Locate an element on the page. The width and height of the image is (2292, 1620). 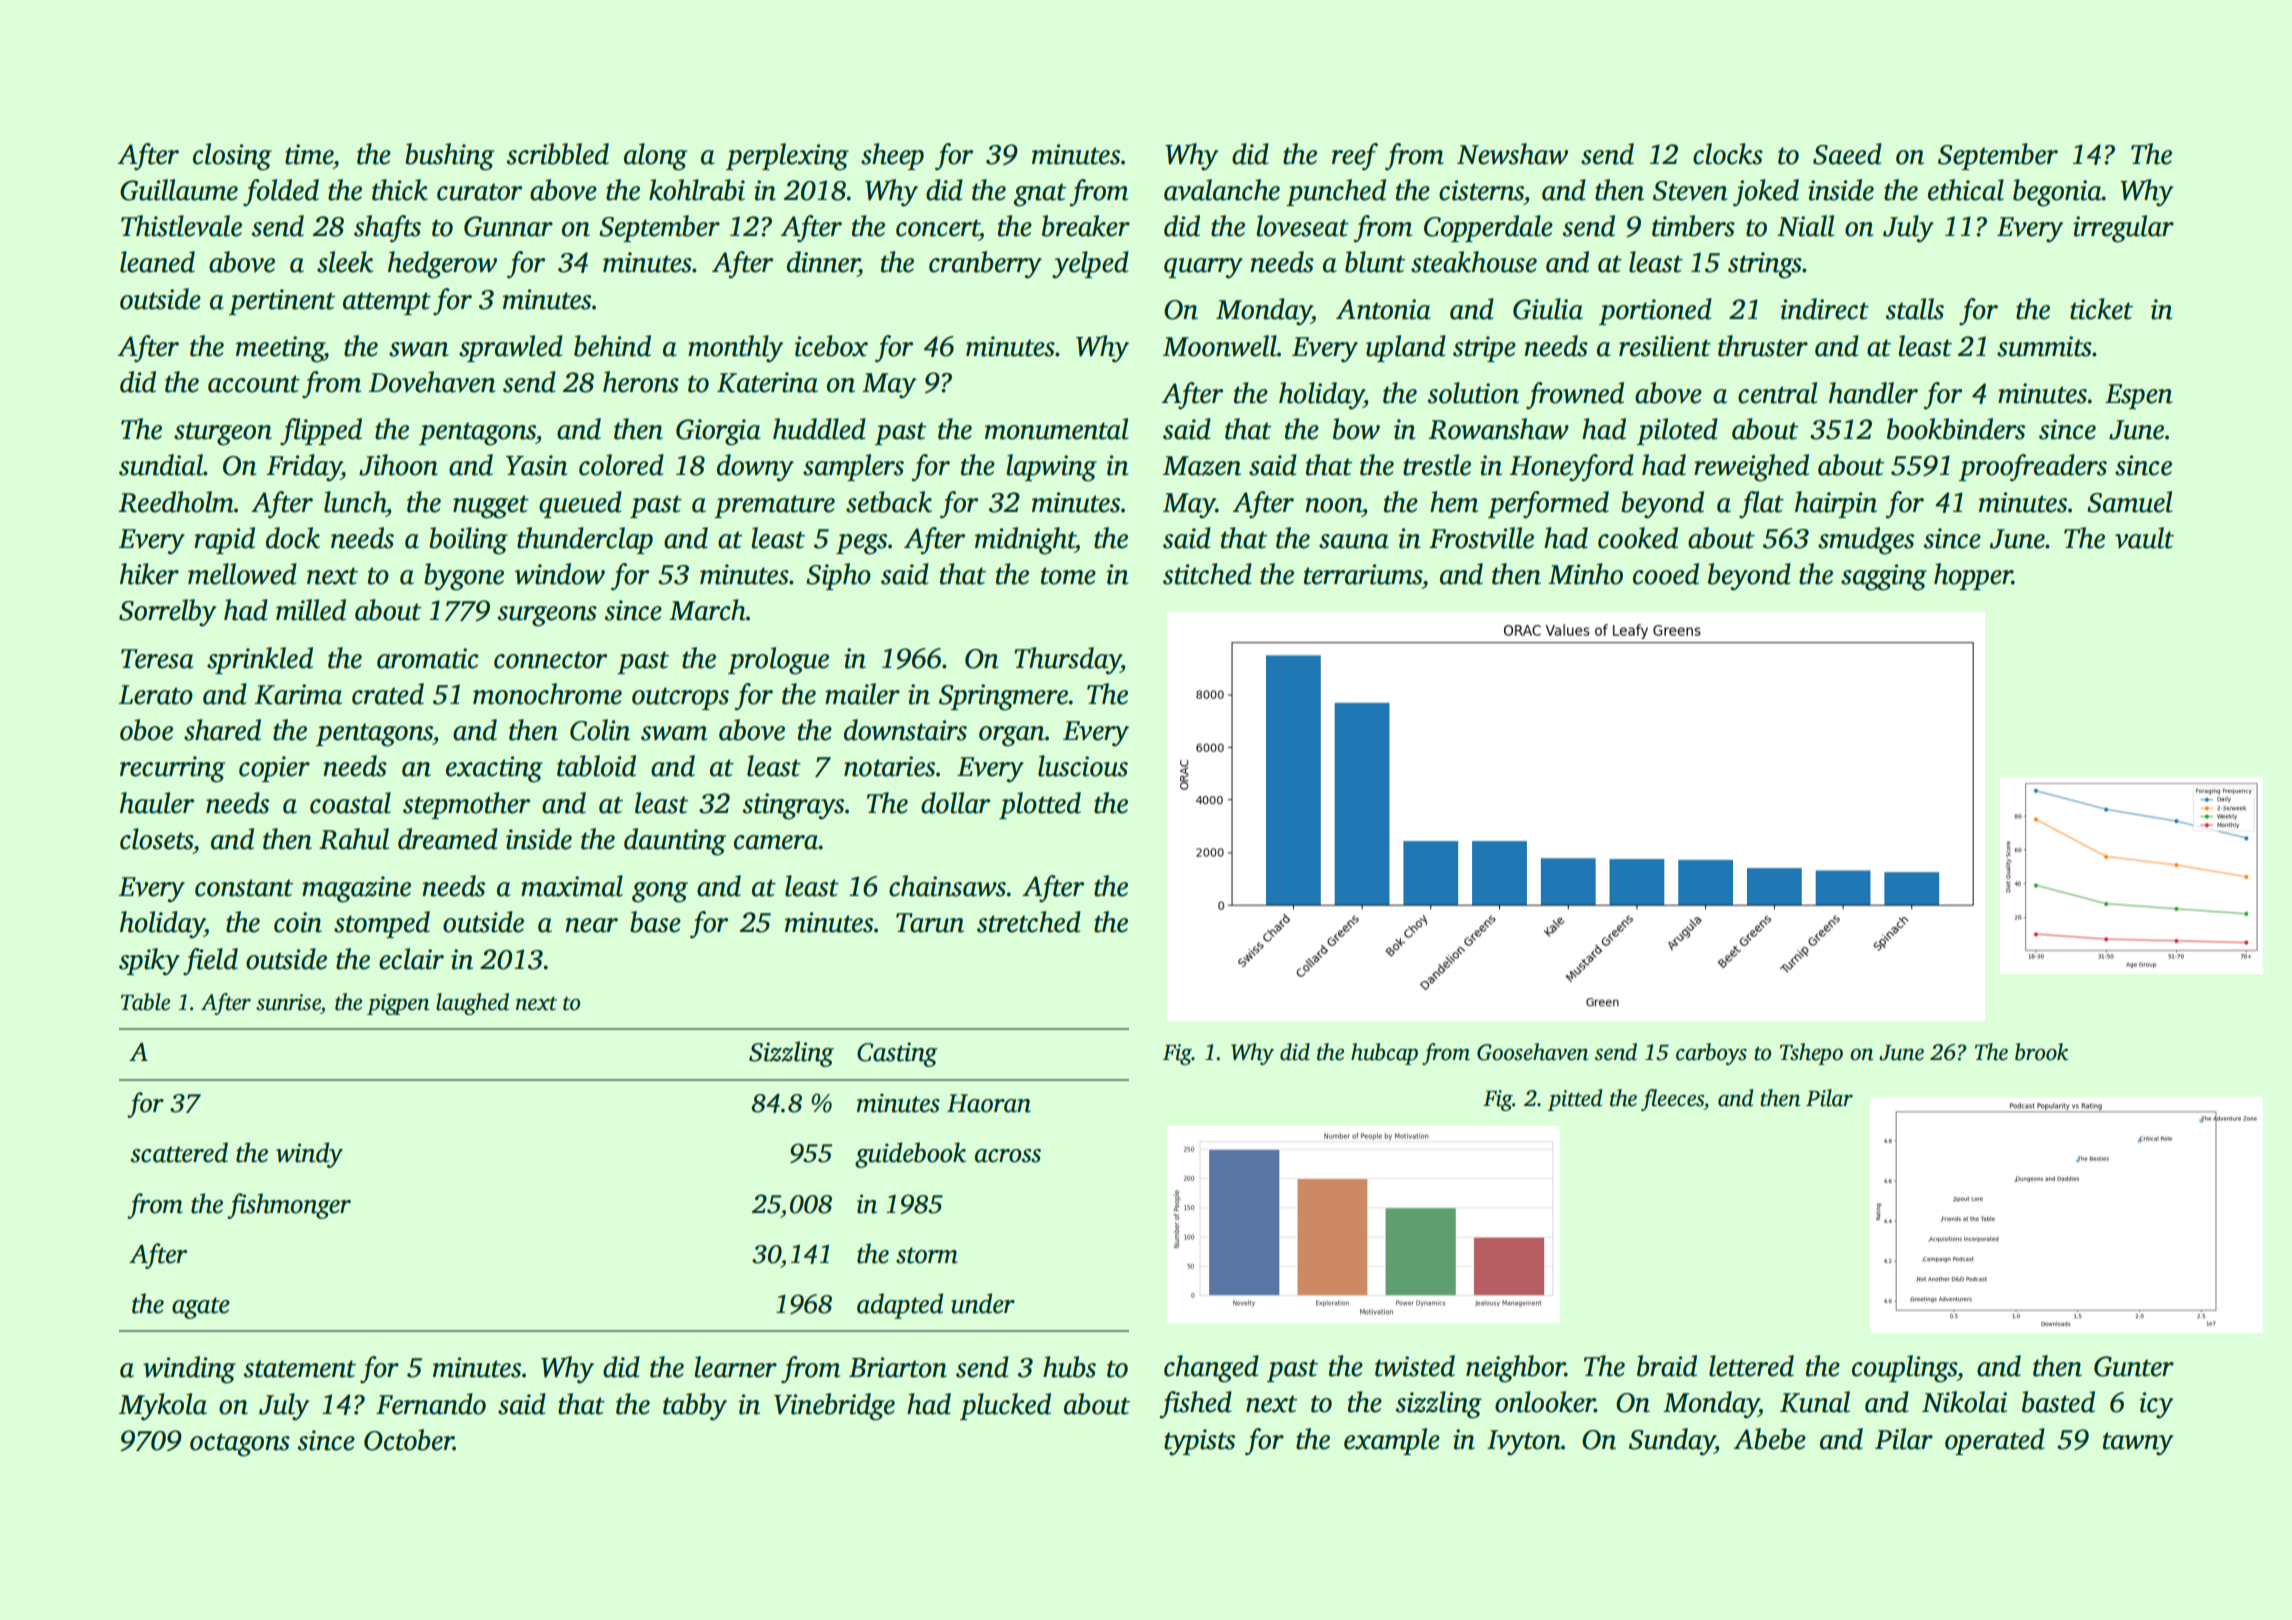
meeting is located at coordinates (280, 349).
